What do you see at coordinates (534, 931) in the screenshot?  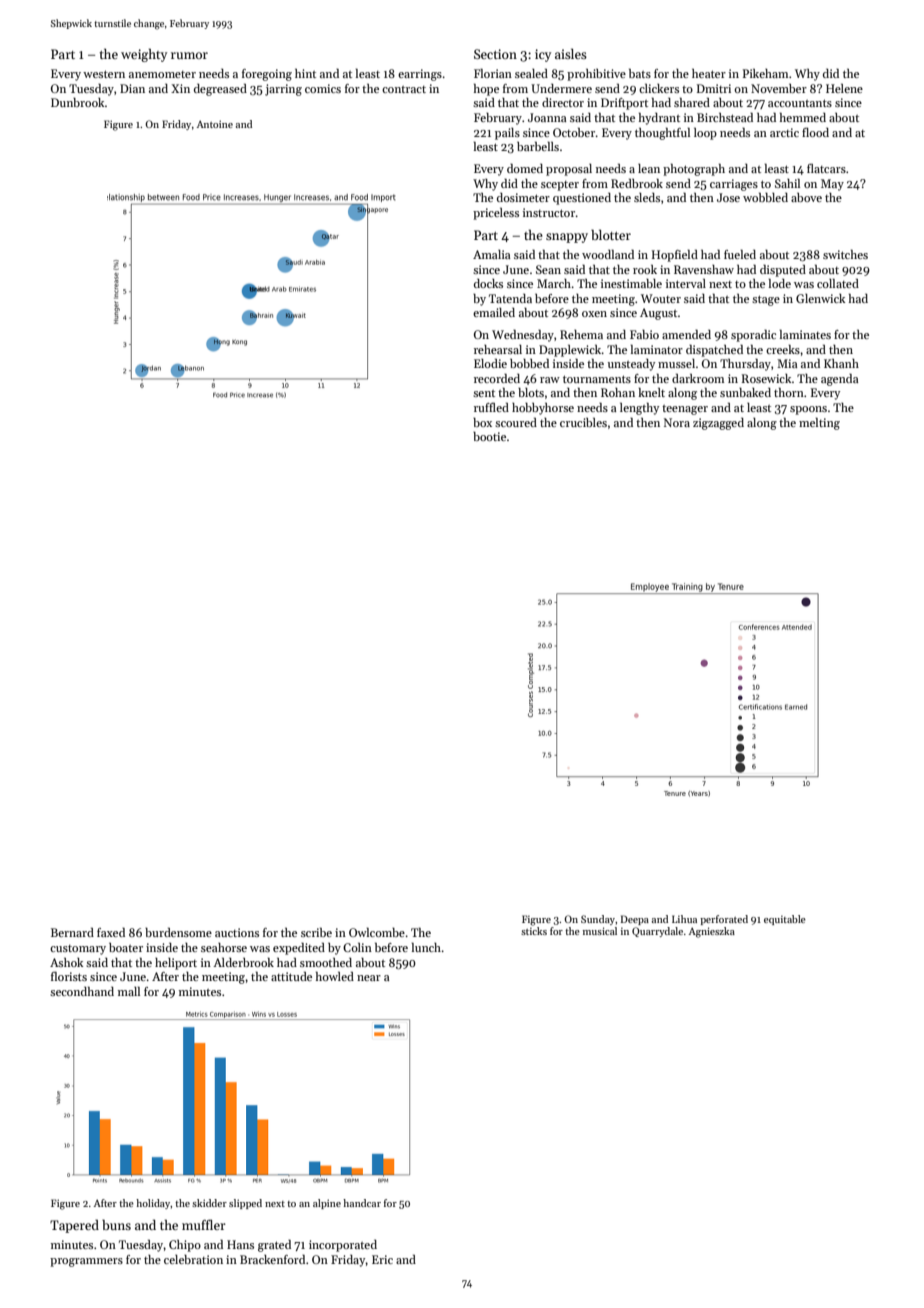 I see `sticks` at bounding box center [534, 931].
